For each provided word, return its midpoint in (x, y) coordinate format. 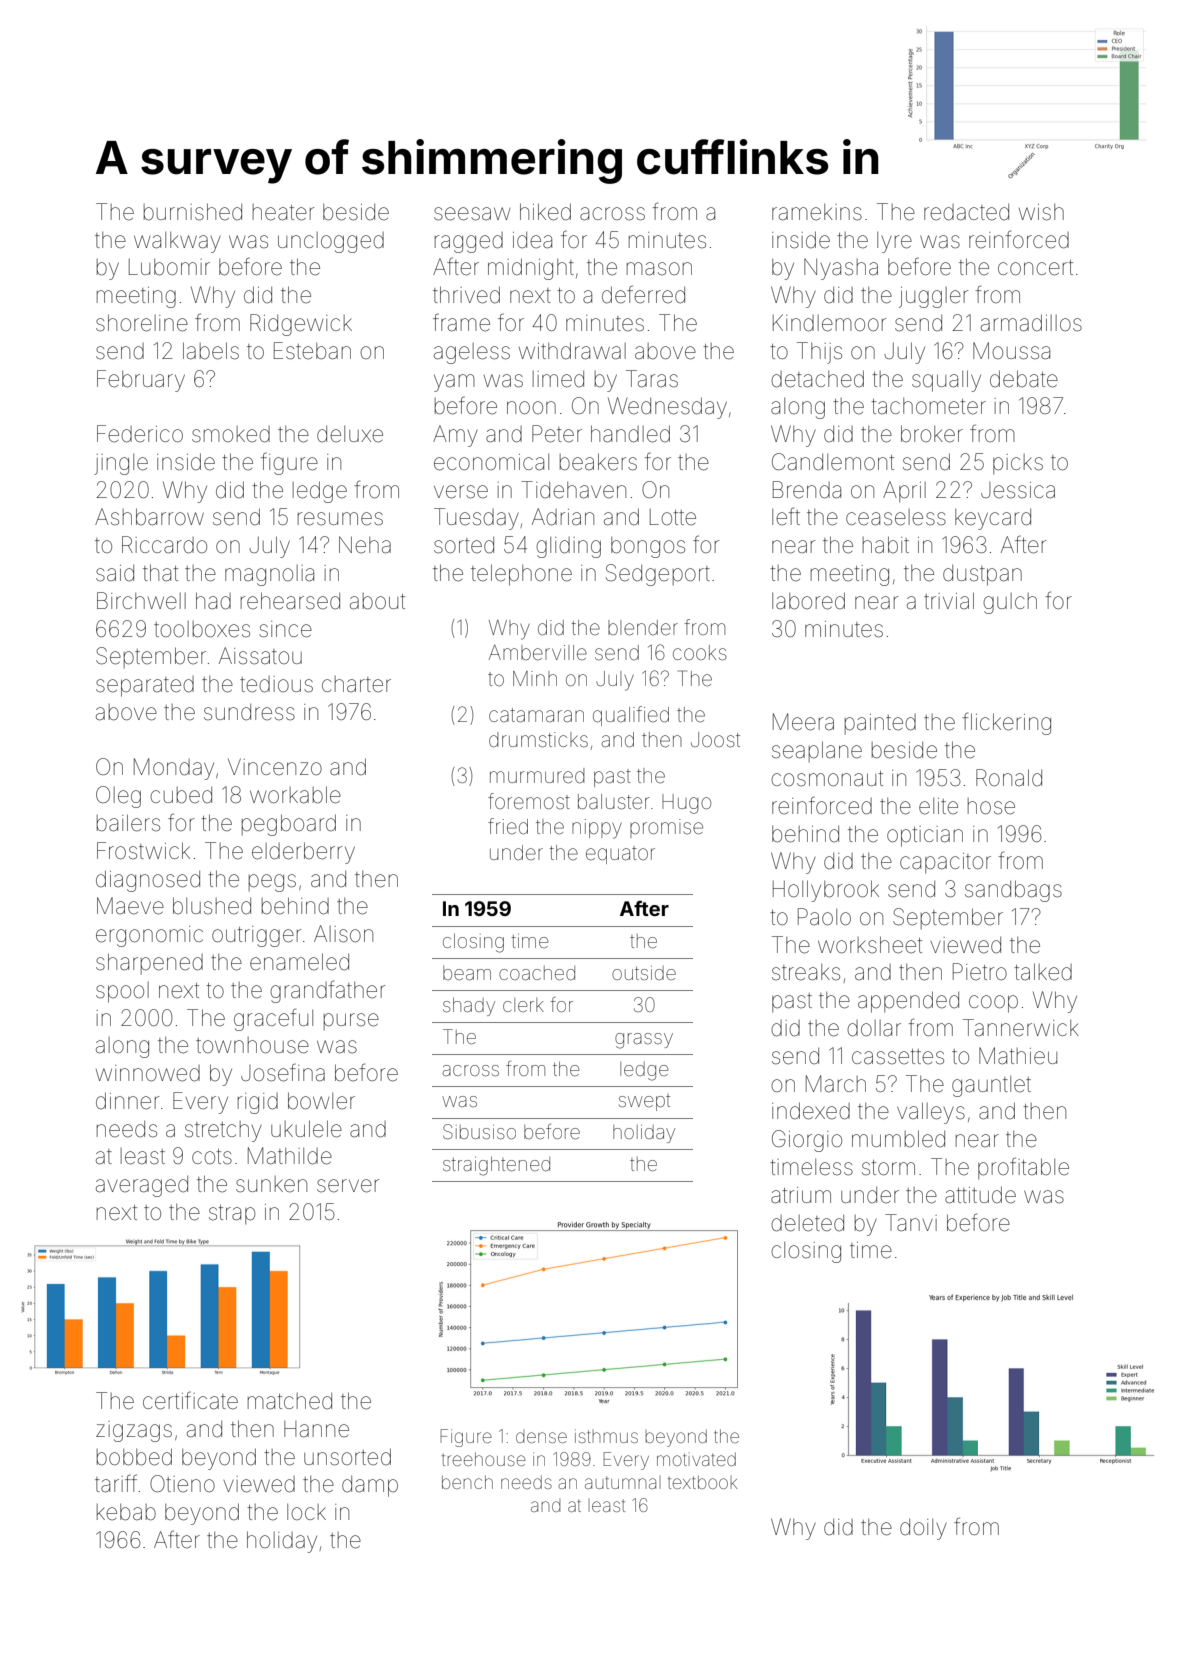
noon (531, 407)
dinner (128, 1101)
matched (290, 1401)
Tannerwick (1021, 1028)
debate (1024, 379)
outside (644, 973)
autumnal (623, 1482)
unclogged (331, 242)
